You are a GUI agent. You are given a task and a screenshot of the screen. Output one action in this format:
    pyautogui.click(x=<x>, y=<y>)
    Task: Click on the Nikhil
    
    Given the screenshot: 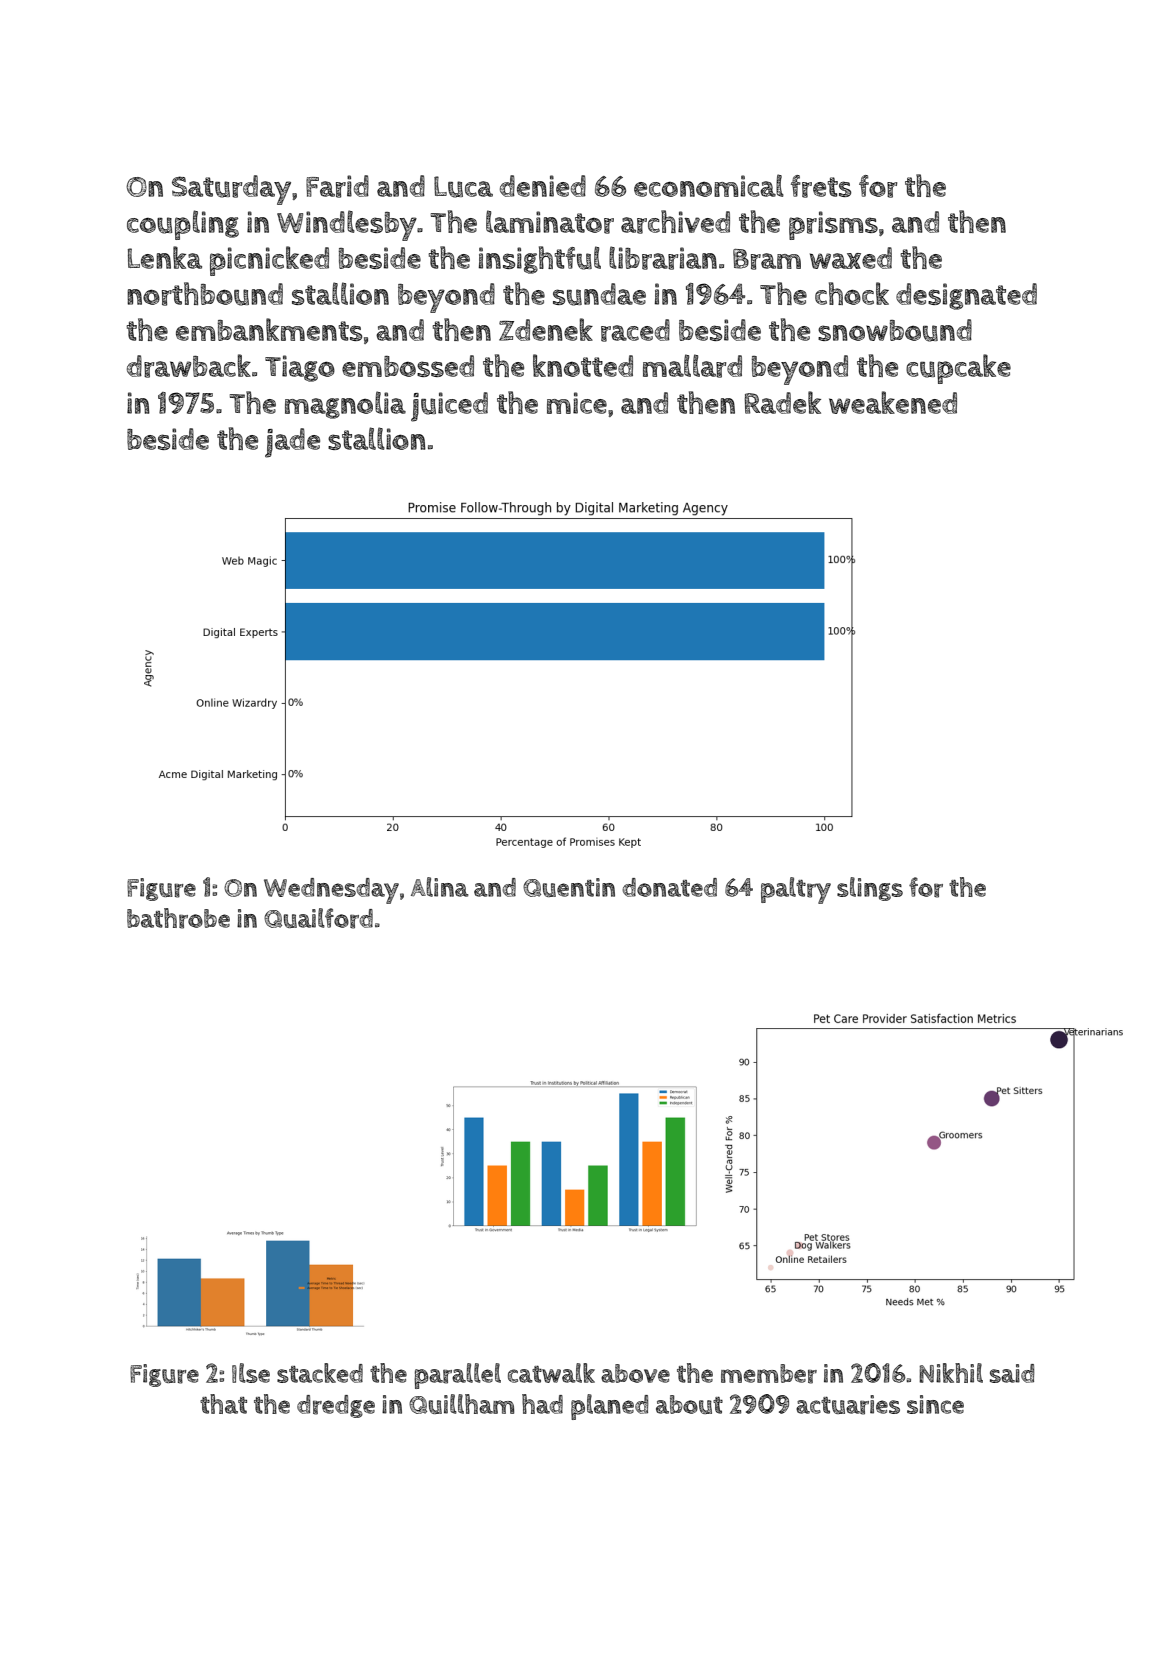 What is the action you would take?
    pyautogui.click(x=951, y=1373)
